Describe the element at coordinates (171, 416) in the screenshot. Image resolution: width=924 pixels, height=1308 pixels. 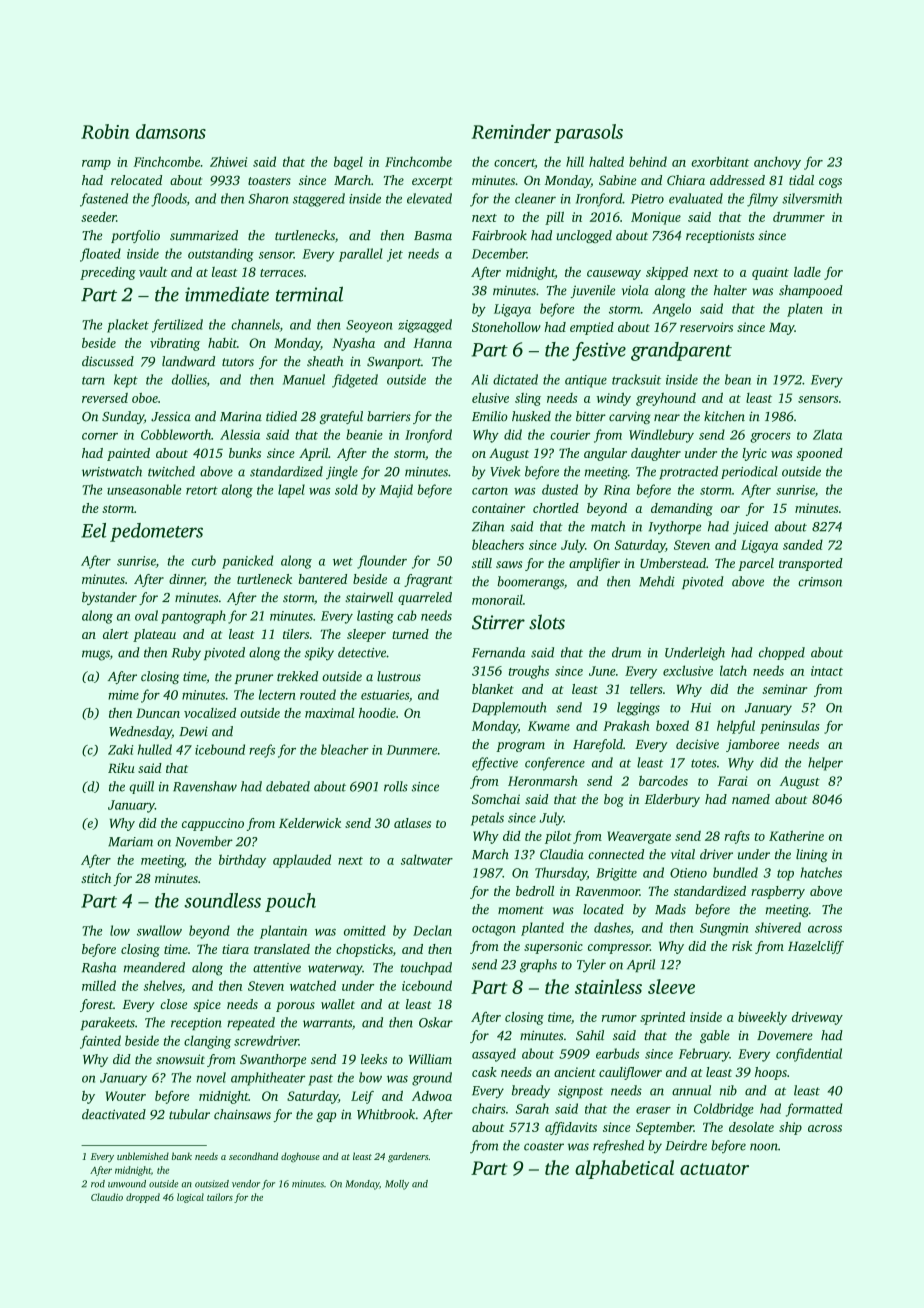
I see `Jessica` at that location.
